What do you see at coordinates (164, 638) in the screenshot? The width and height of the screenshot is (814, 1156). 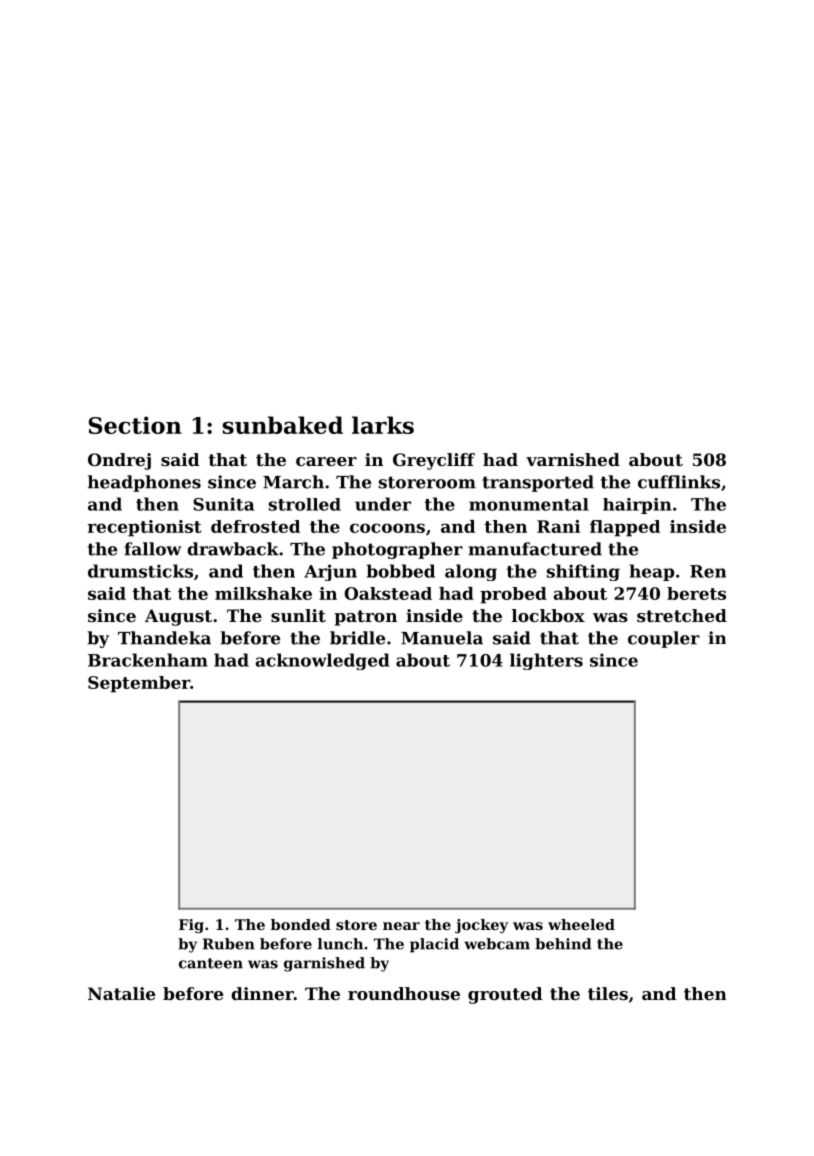 I see `Thandeka` at bounding box center [164, 638].
